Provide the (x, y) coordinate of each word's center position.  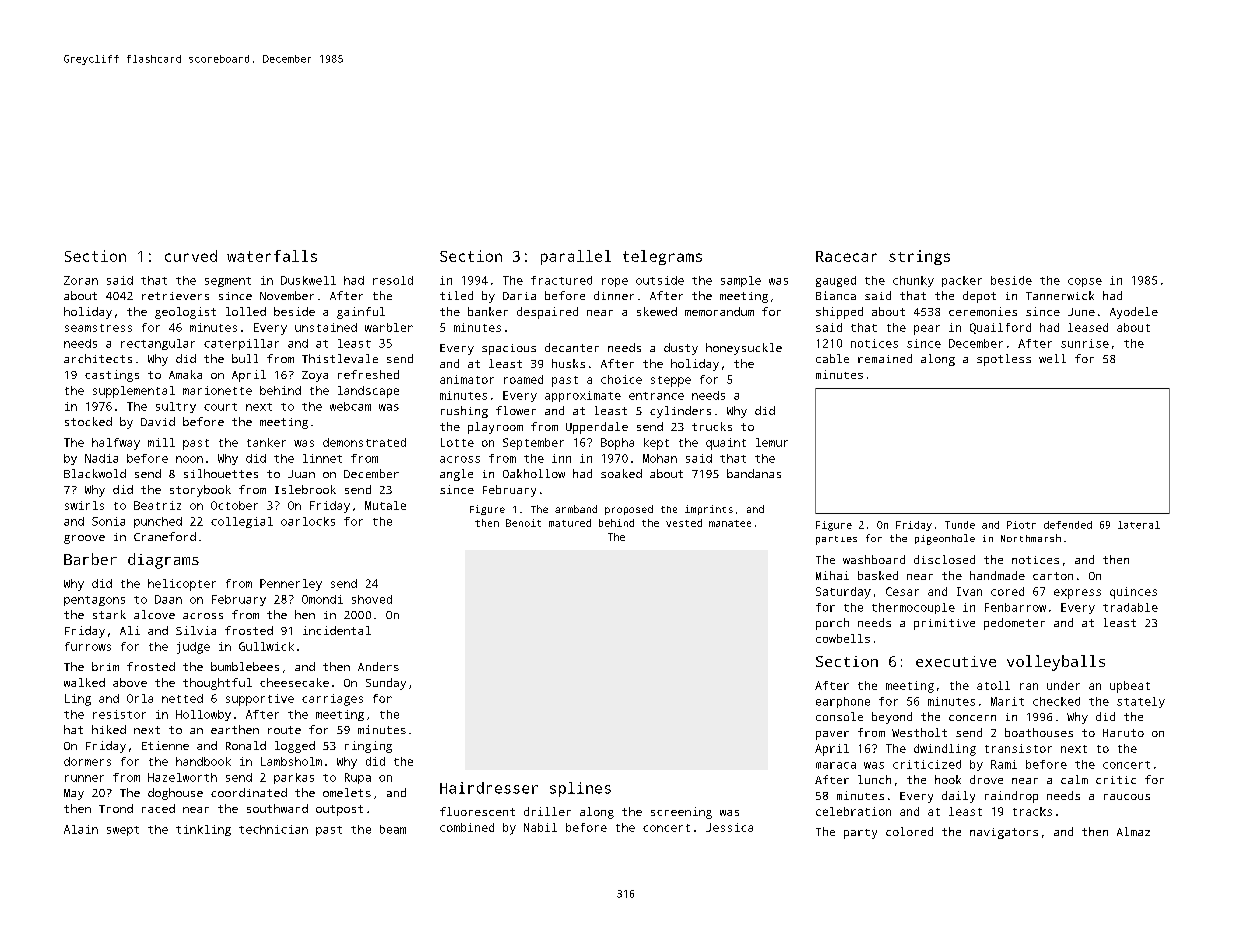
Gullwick (266, 646)
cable (832, 358)
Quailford (1000, 328)
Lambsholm (291, 761)
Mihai (832, 575)
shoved (372, 599)
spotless (1004, 360)
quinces (1133, 593)
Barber (90, 559)
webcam (350, 406)
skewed (657, 311)
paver (832, 735)
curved (191, 256)
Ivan (969, 591)
